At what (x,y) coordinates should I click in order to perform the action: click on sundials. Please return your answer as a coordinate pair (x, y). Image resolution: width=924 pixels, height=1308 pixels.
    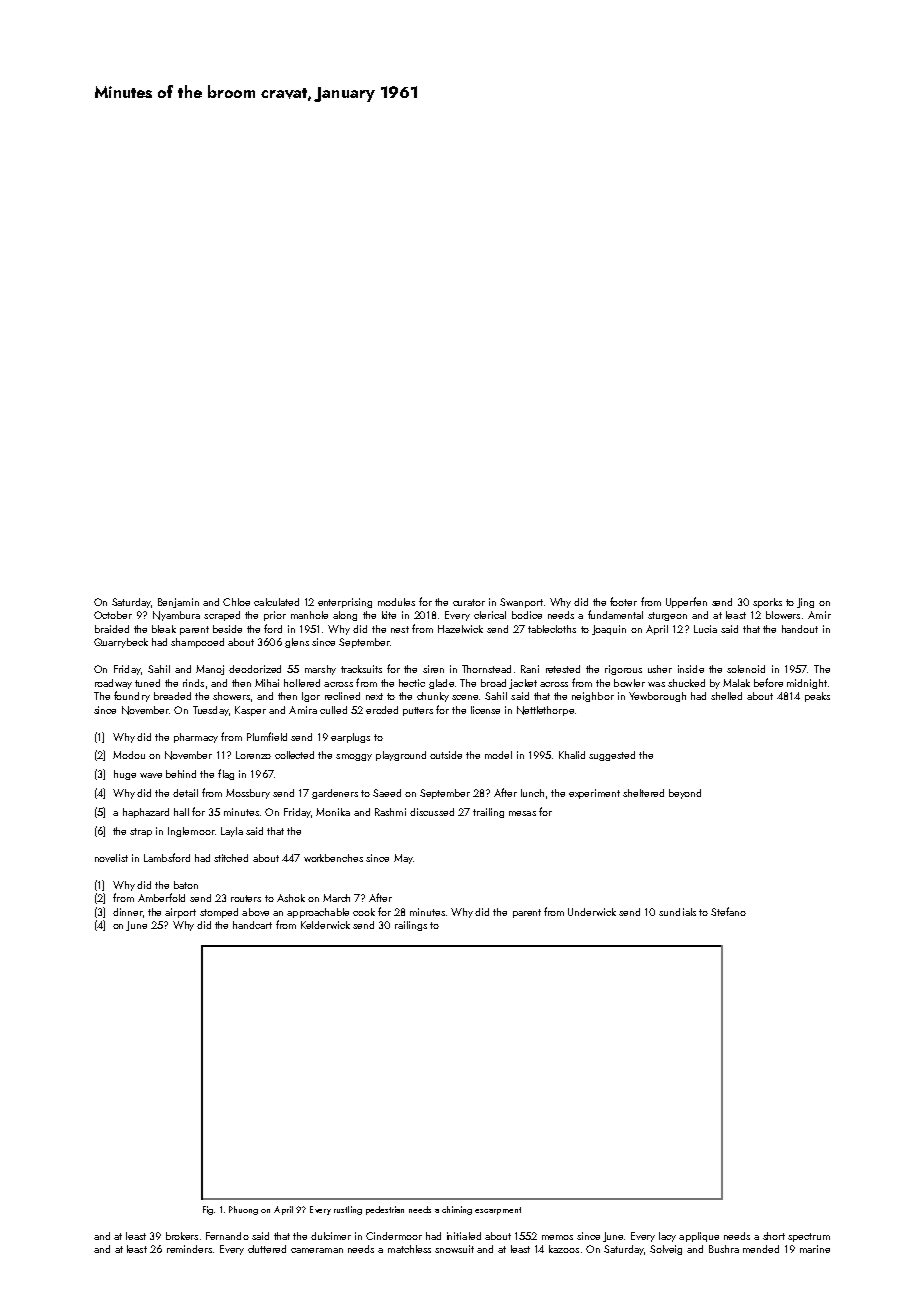
    Looking at the image, I should click on (677, 912).
